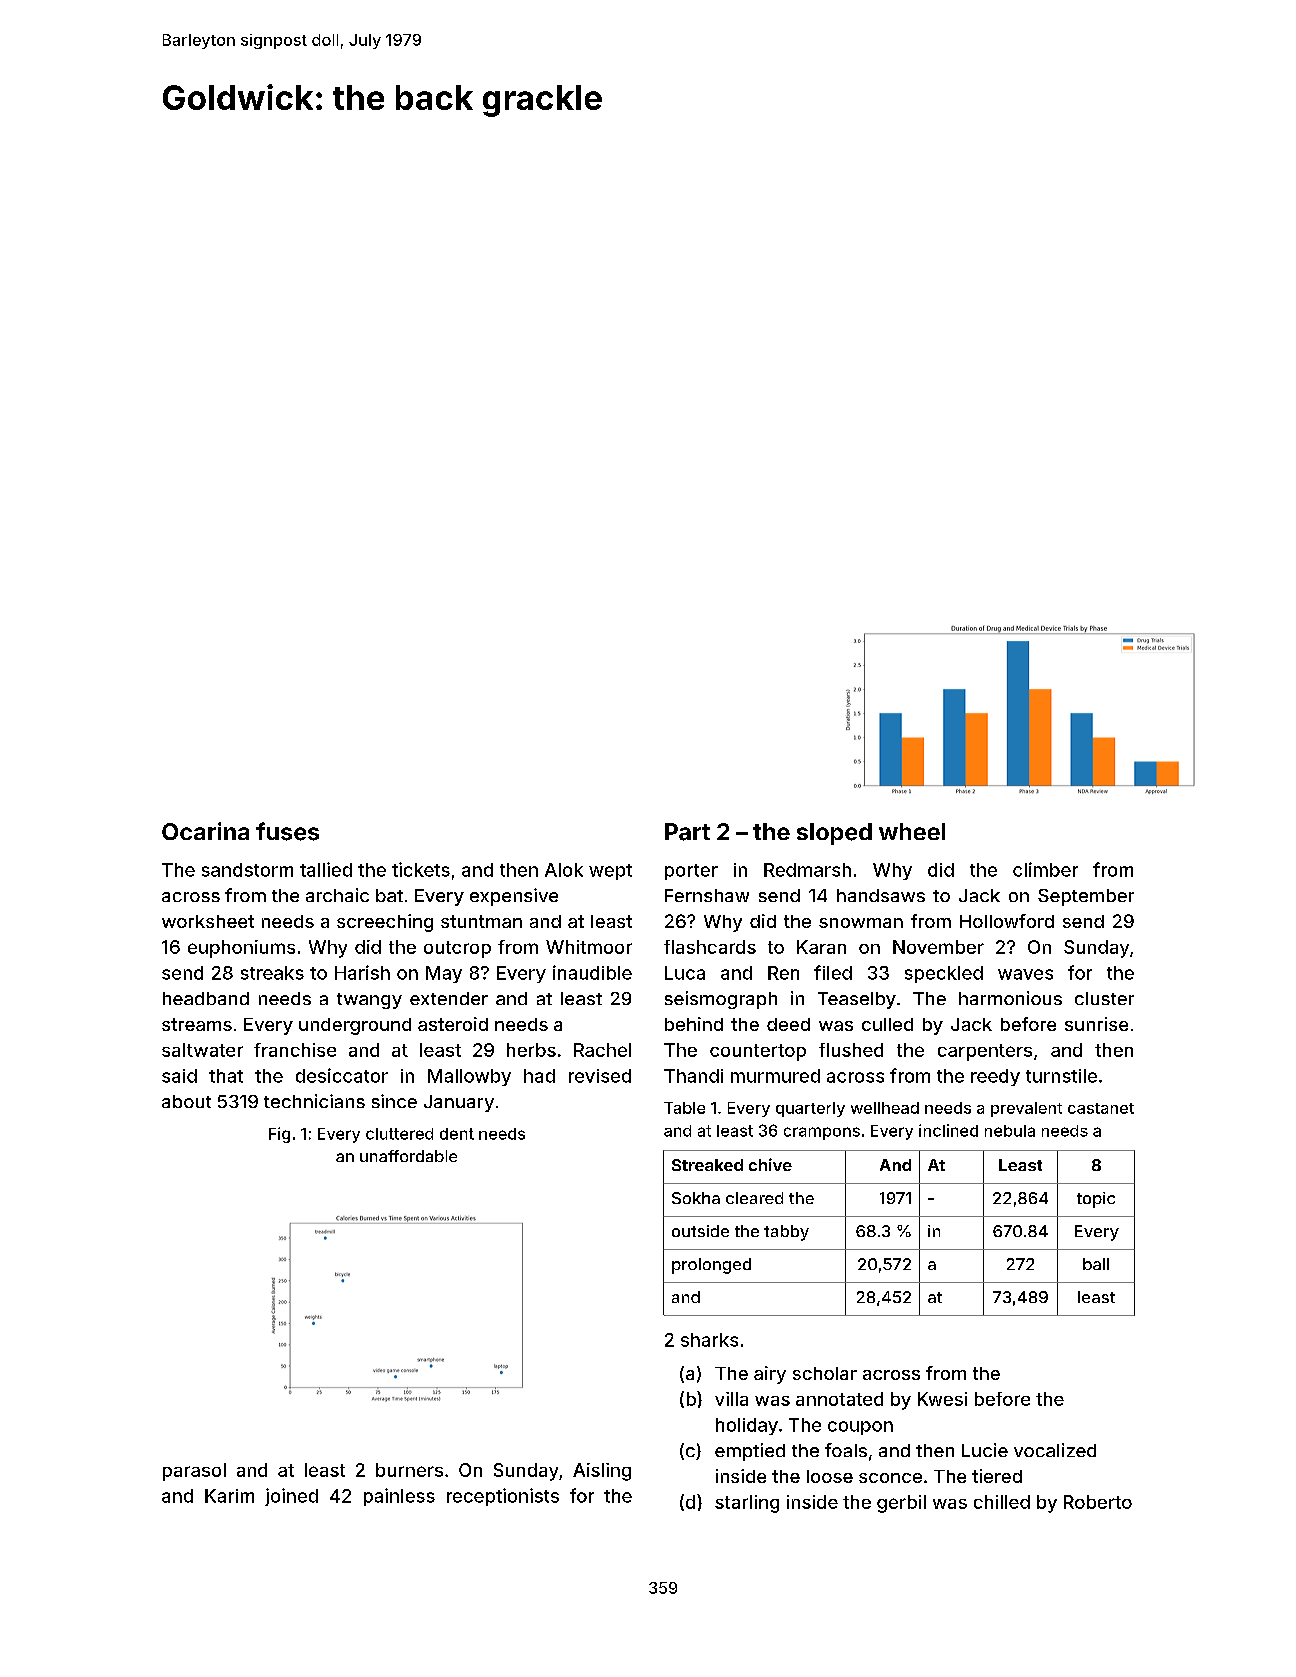  I want to click on sunrise, so click(1096, 1024).
